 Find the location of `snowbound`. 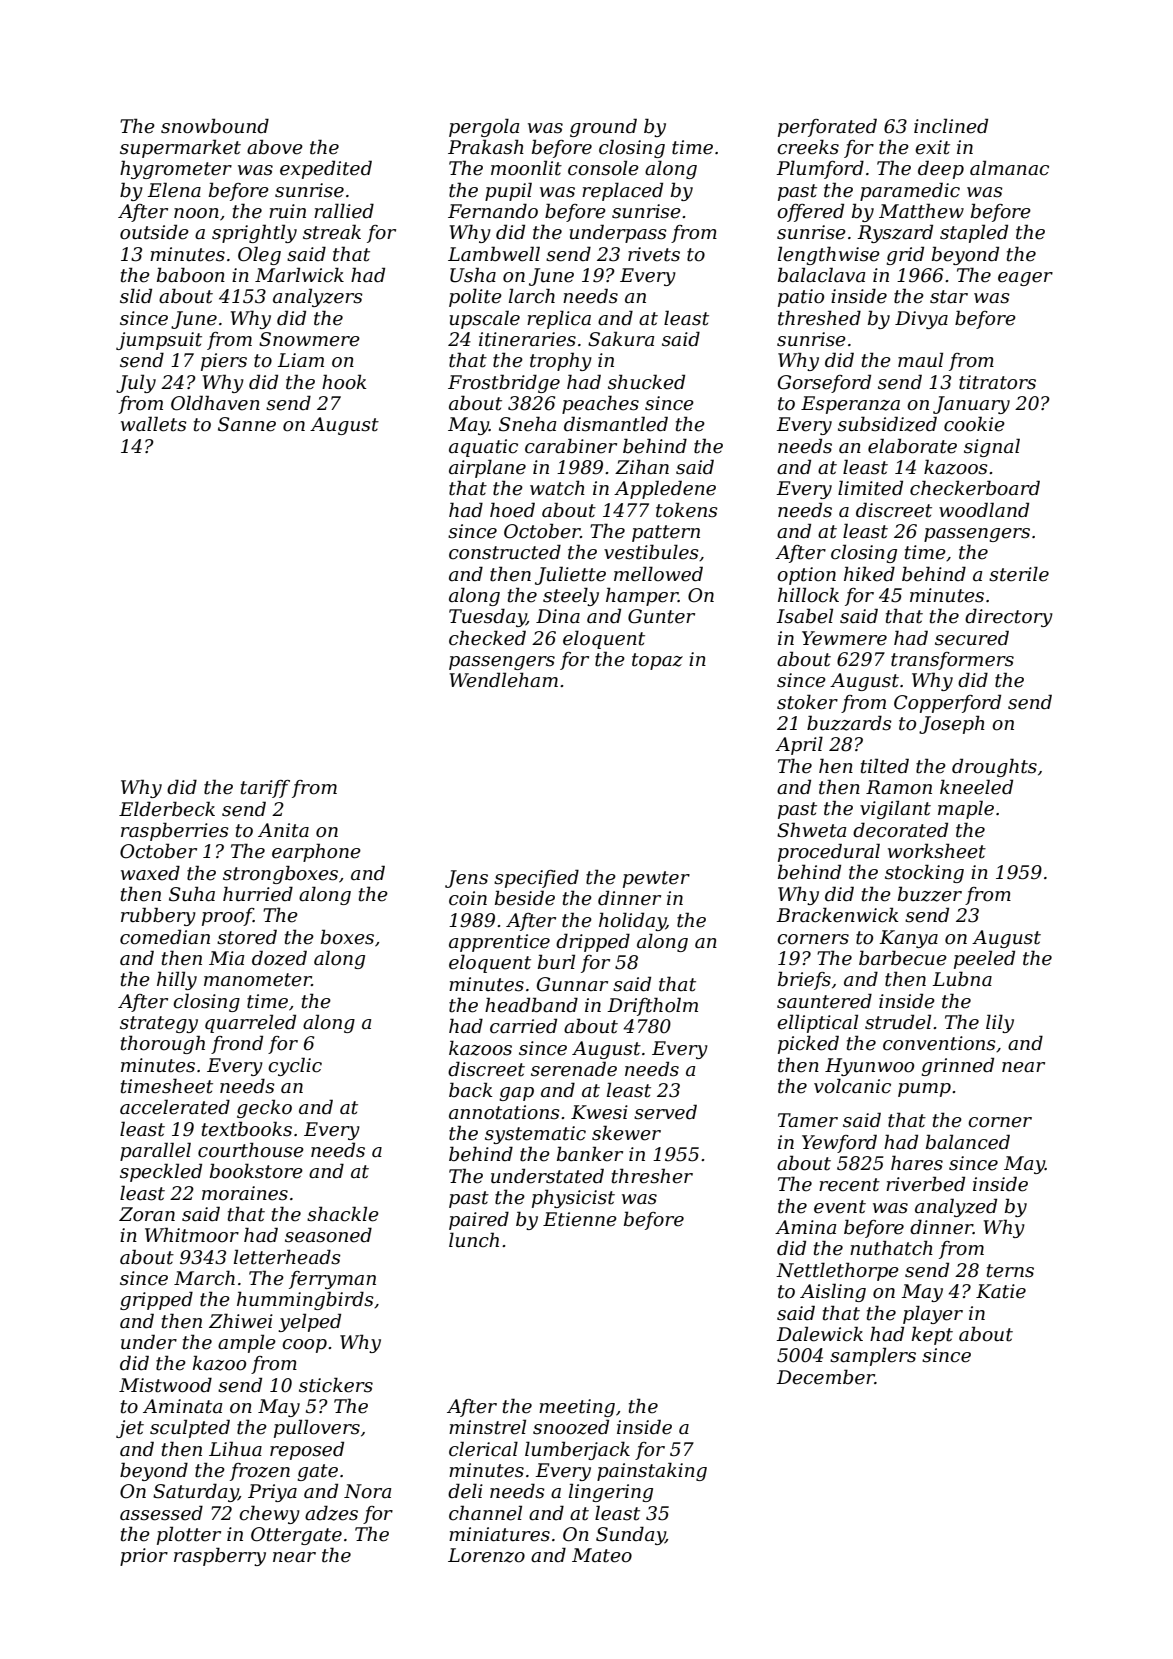

snowbound is located at coordinates (215, 126).
